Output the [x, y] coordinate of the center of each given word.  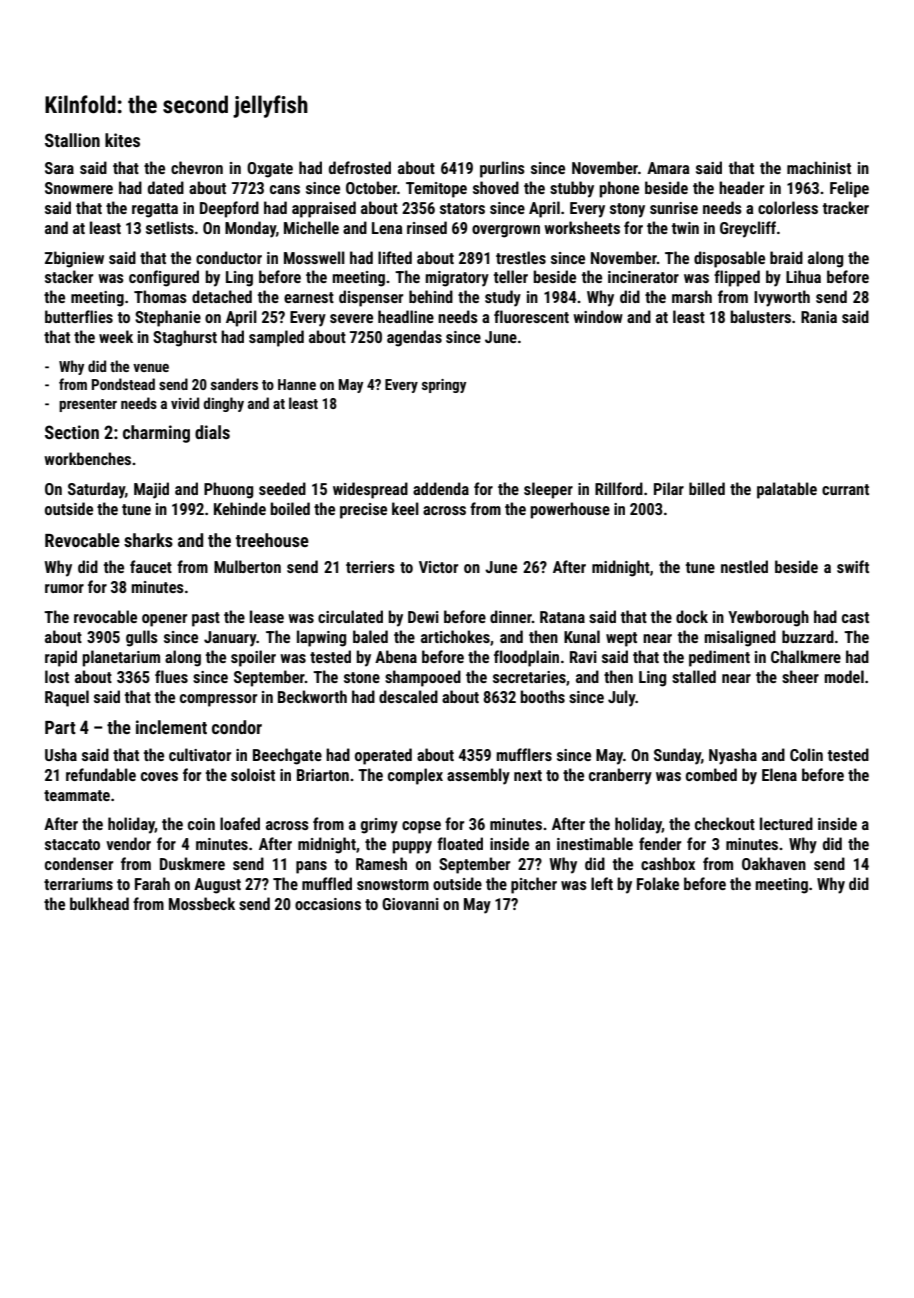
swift [853, 566]
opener [164, 620]
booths [542, 696]
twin [685, 228]
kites [122, 140]
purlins [502, 169]
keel [405, 508]
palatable [787, 490]
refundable [101, 774]
